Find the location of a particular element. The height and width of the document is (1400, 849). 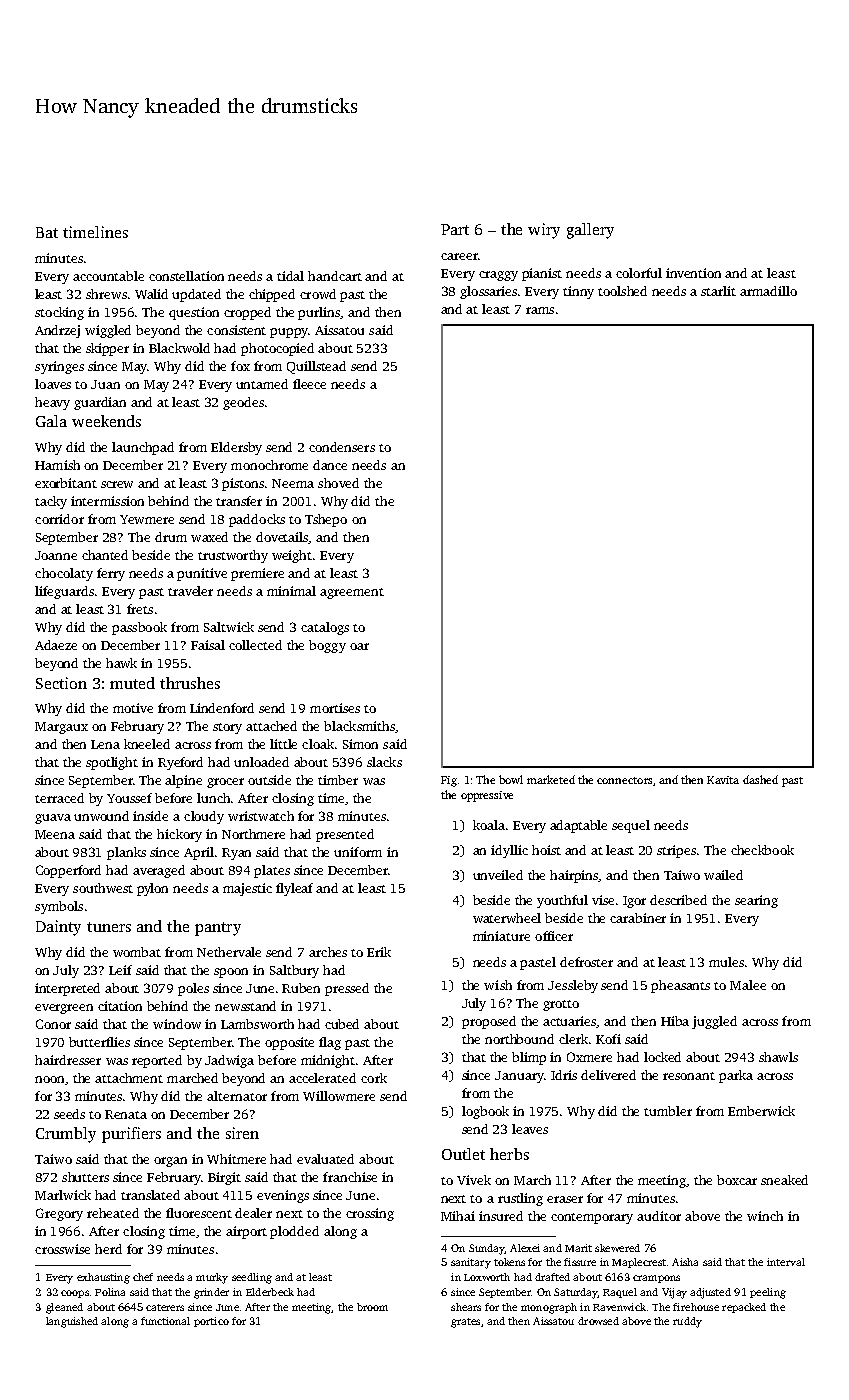

Conor is located at coordinates (53, 1024).
